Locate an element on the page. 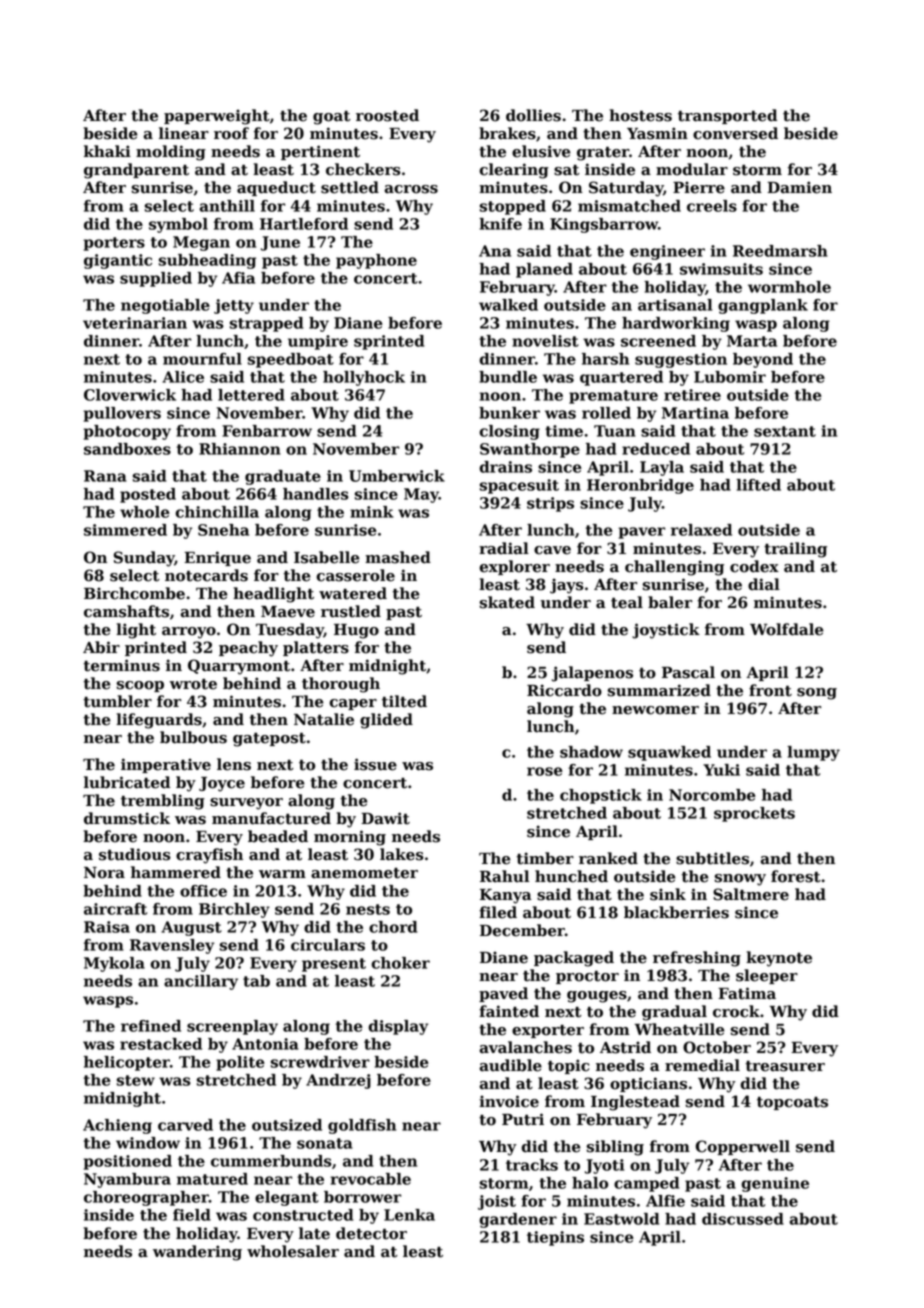  tab is located at coordinates (256, 981).
